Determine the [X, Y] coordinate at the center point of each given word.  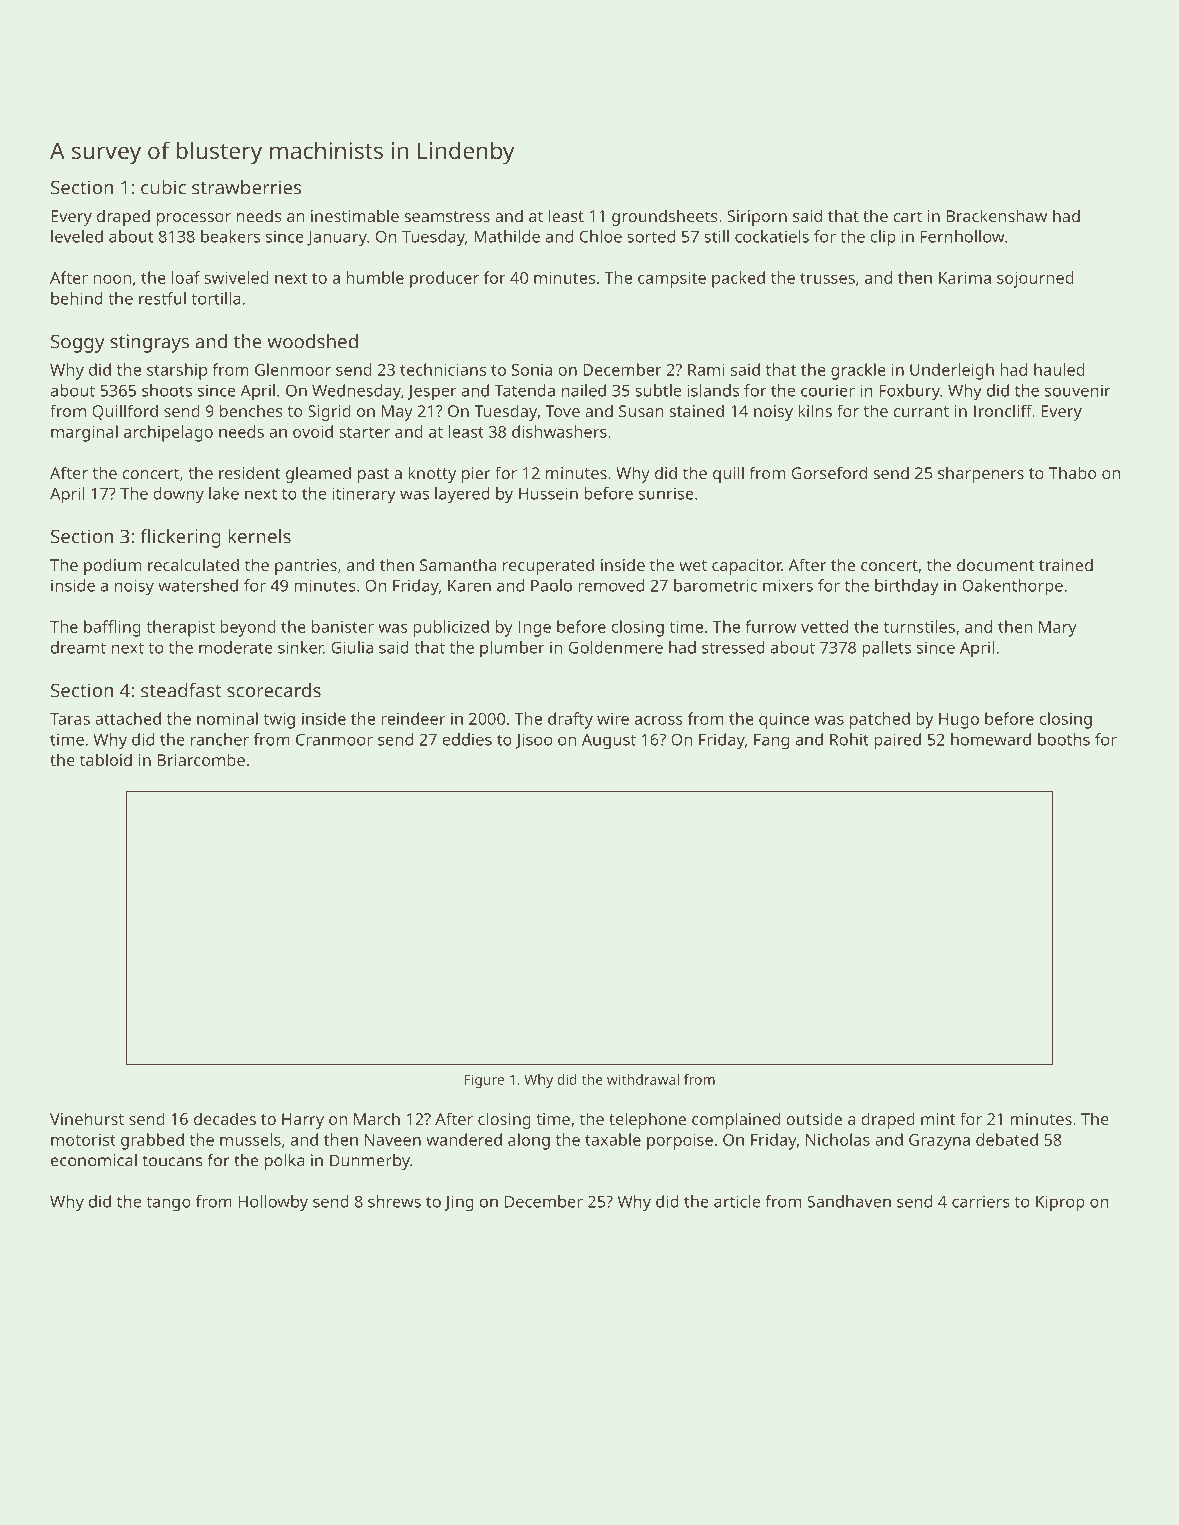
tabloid [106, 759]
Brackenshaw [997, 215]
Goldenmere [616, 647]
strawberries [246, 187]
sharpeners [981, 474]
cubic [163, 187]
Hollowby [273, 1203]
